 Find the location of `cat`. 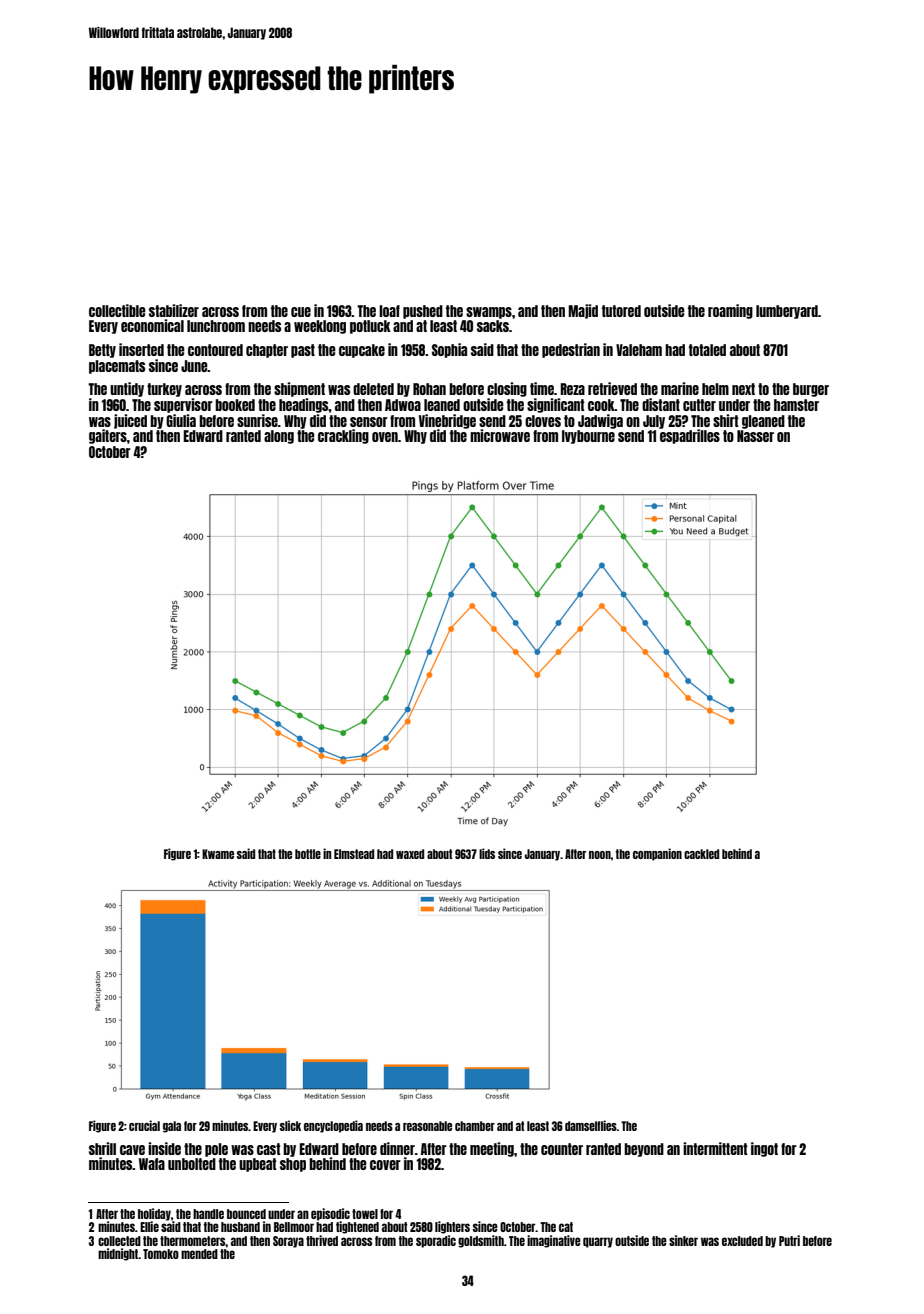

cat is located at coordinates (566, 1227).
